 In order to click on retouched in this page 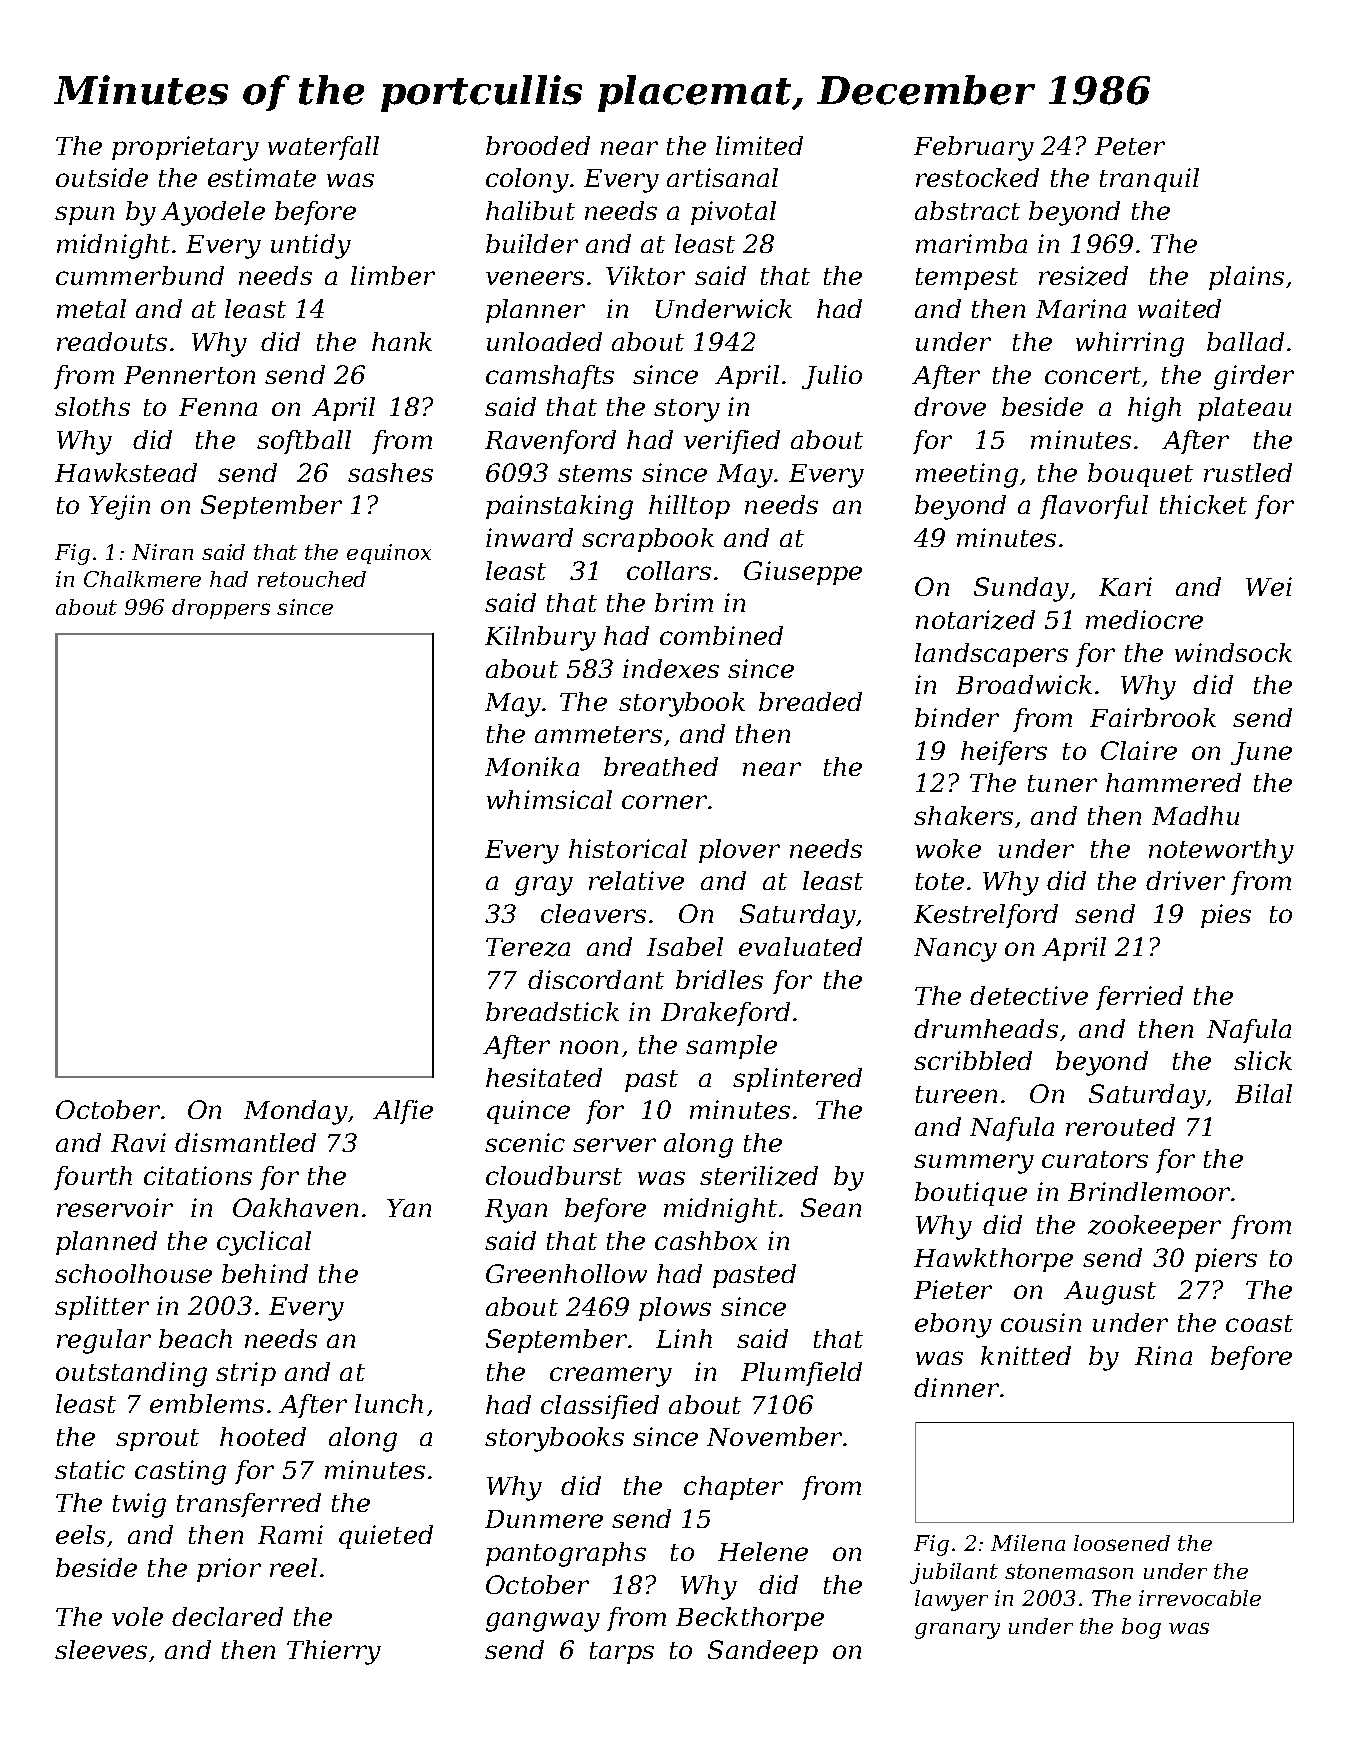, I will do `click(312, 579)`.
